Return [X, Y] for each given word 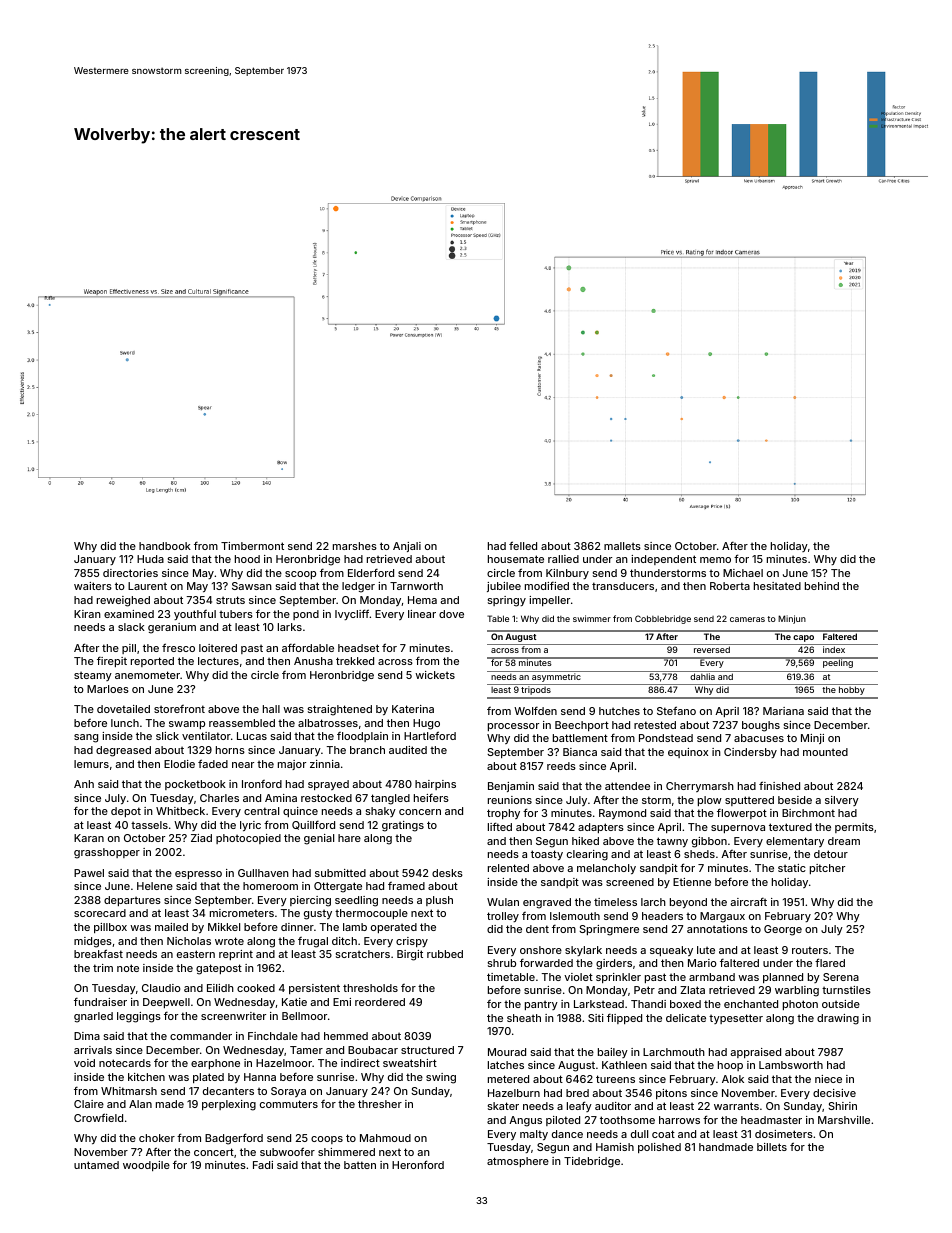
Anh [84, 784]
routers [810, 950]
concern [420, 812]
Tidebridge [592, 1162]
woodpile [146, 1166]
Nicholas [189, 941]
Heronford [418, 1164]
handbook [165, 546]
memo [715, 560]
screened [630, 882]
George [783, 930]
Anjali [407, 547]
